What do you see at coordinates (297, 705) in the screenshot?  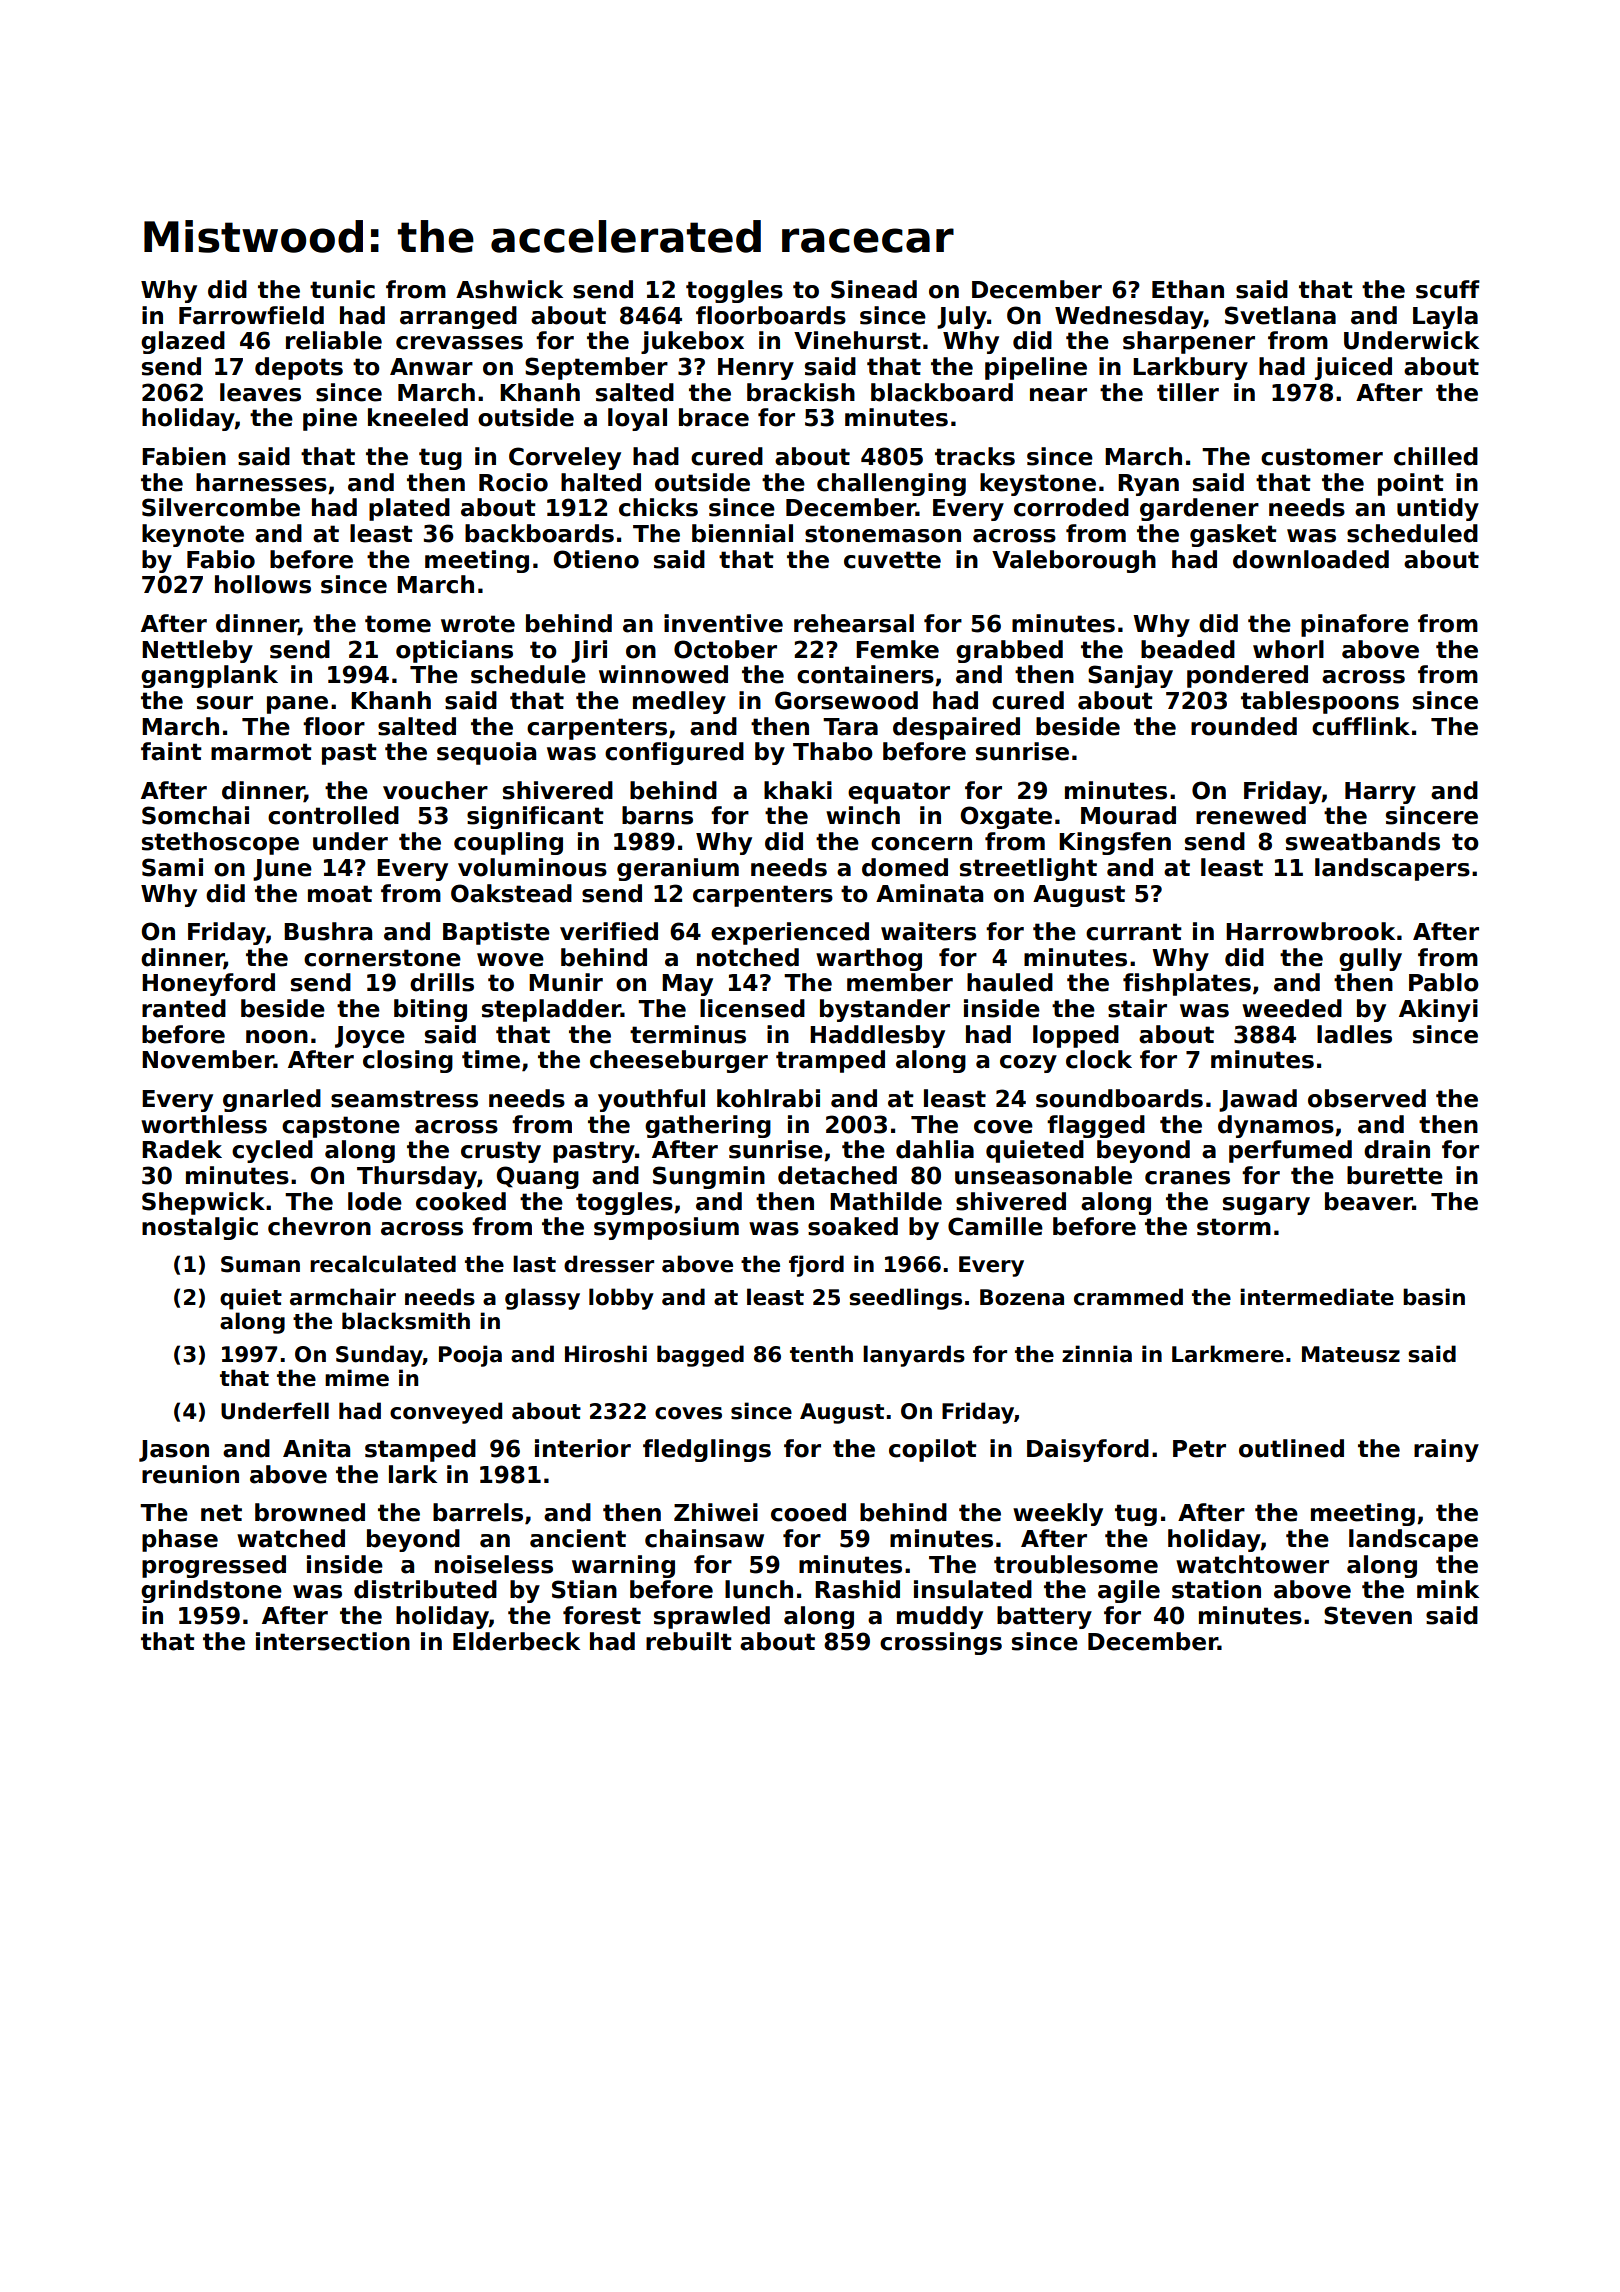 I see `pane` at bounding box center [297, 705].
